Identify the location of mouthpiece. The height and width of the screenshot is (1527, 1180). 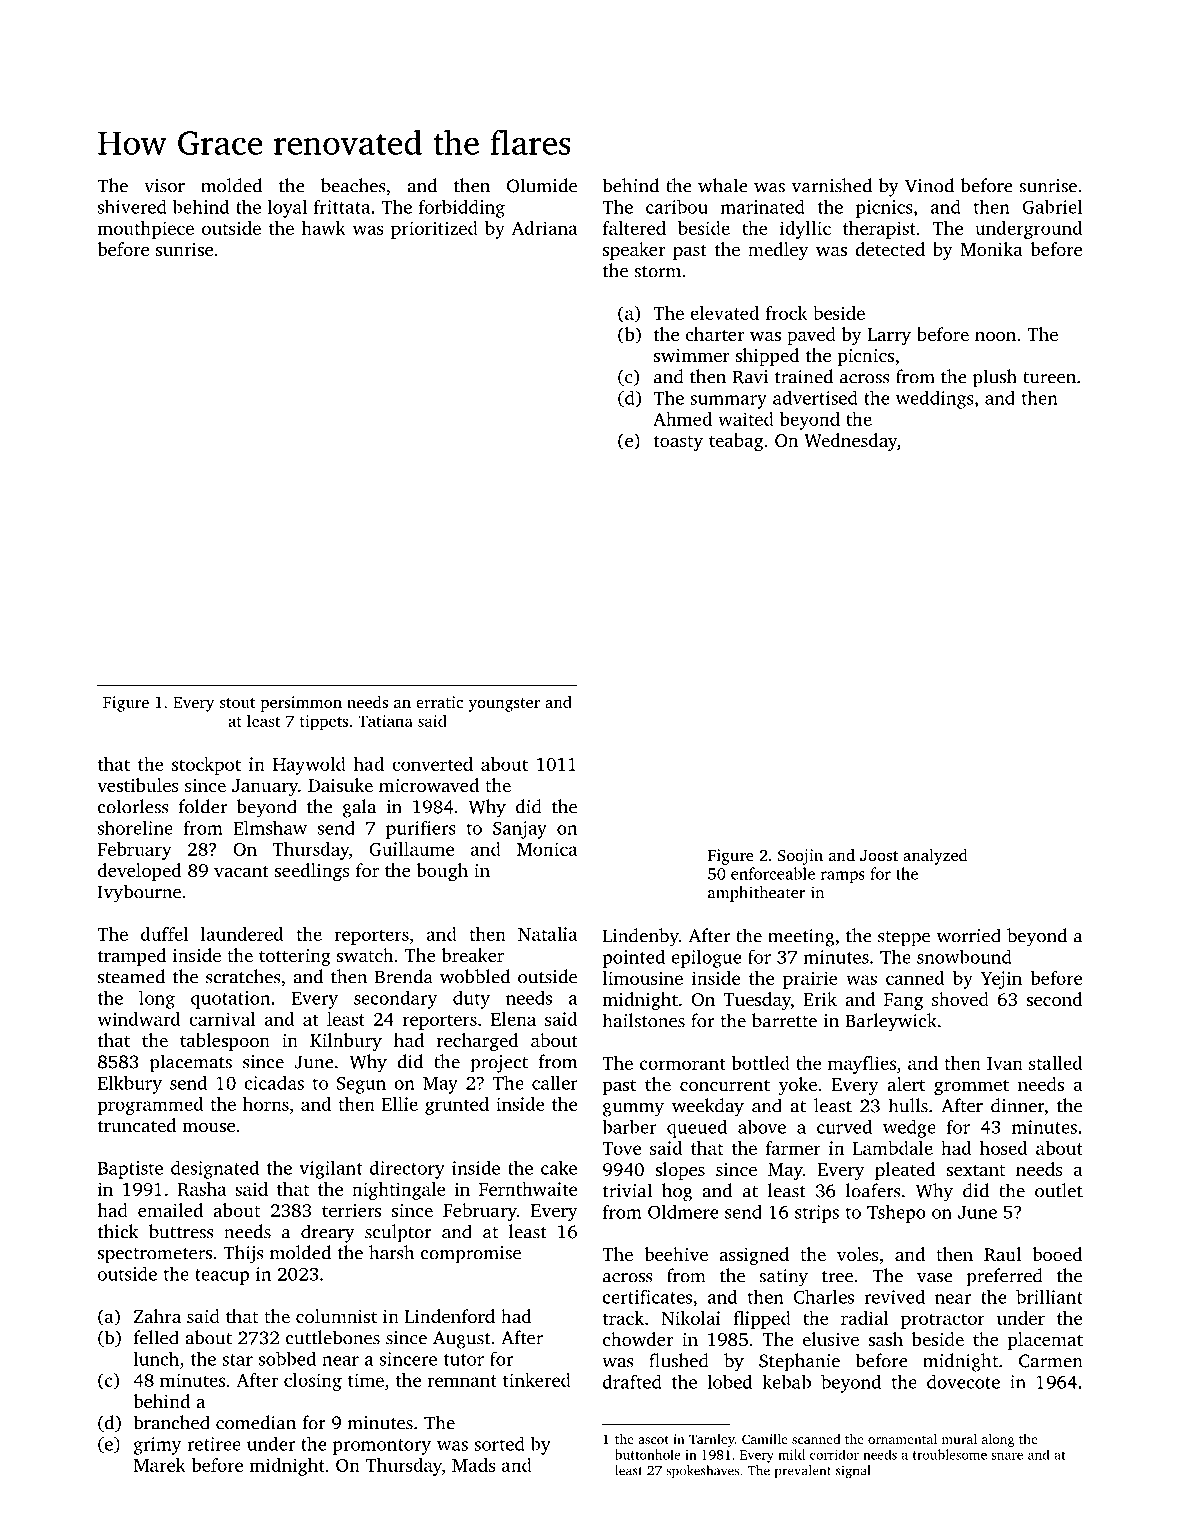
(145, 230).
